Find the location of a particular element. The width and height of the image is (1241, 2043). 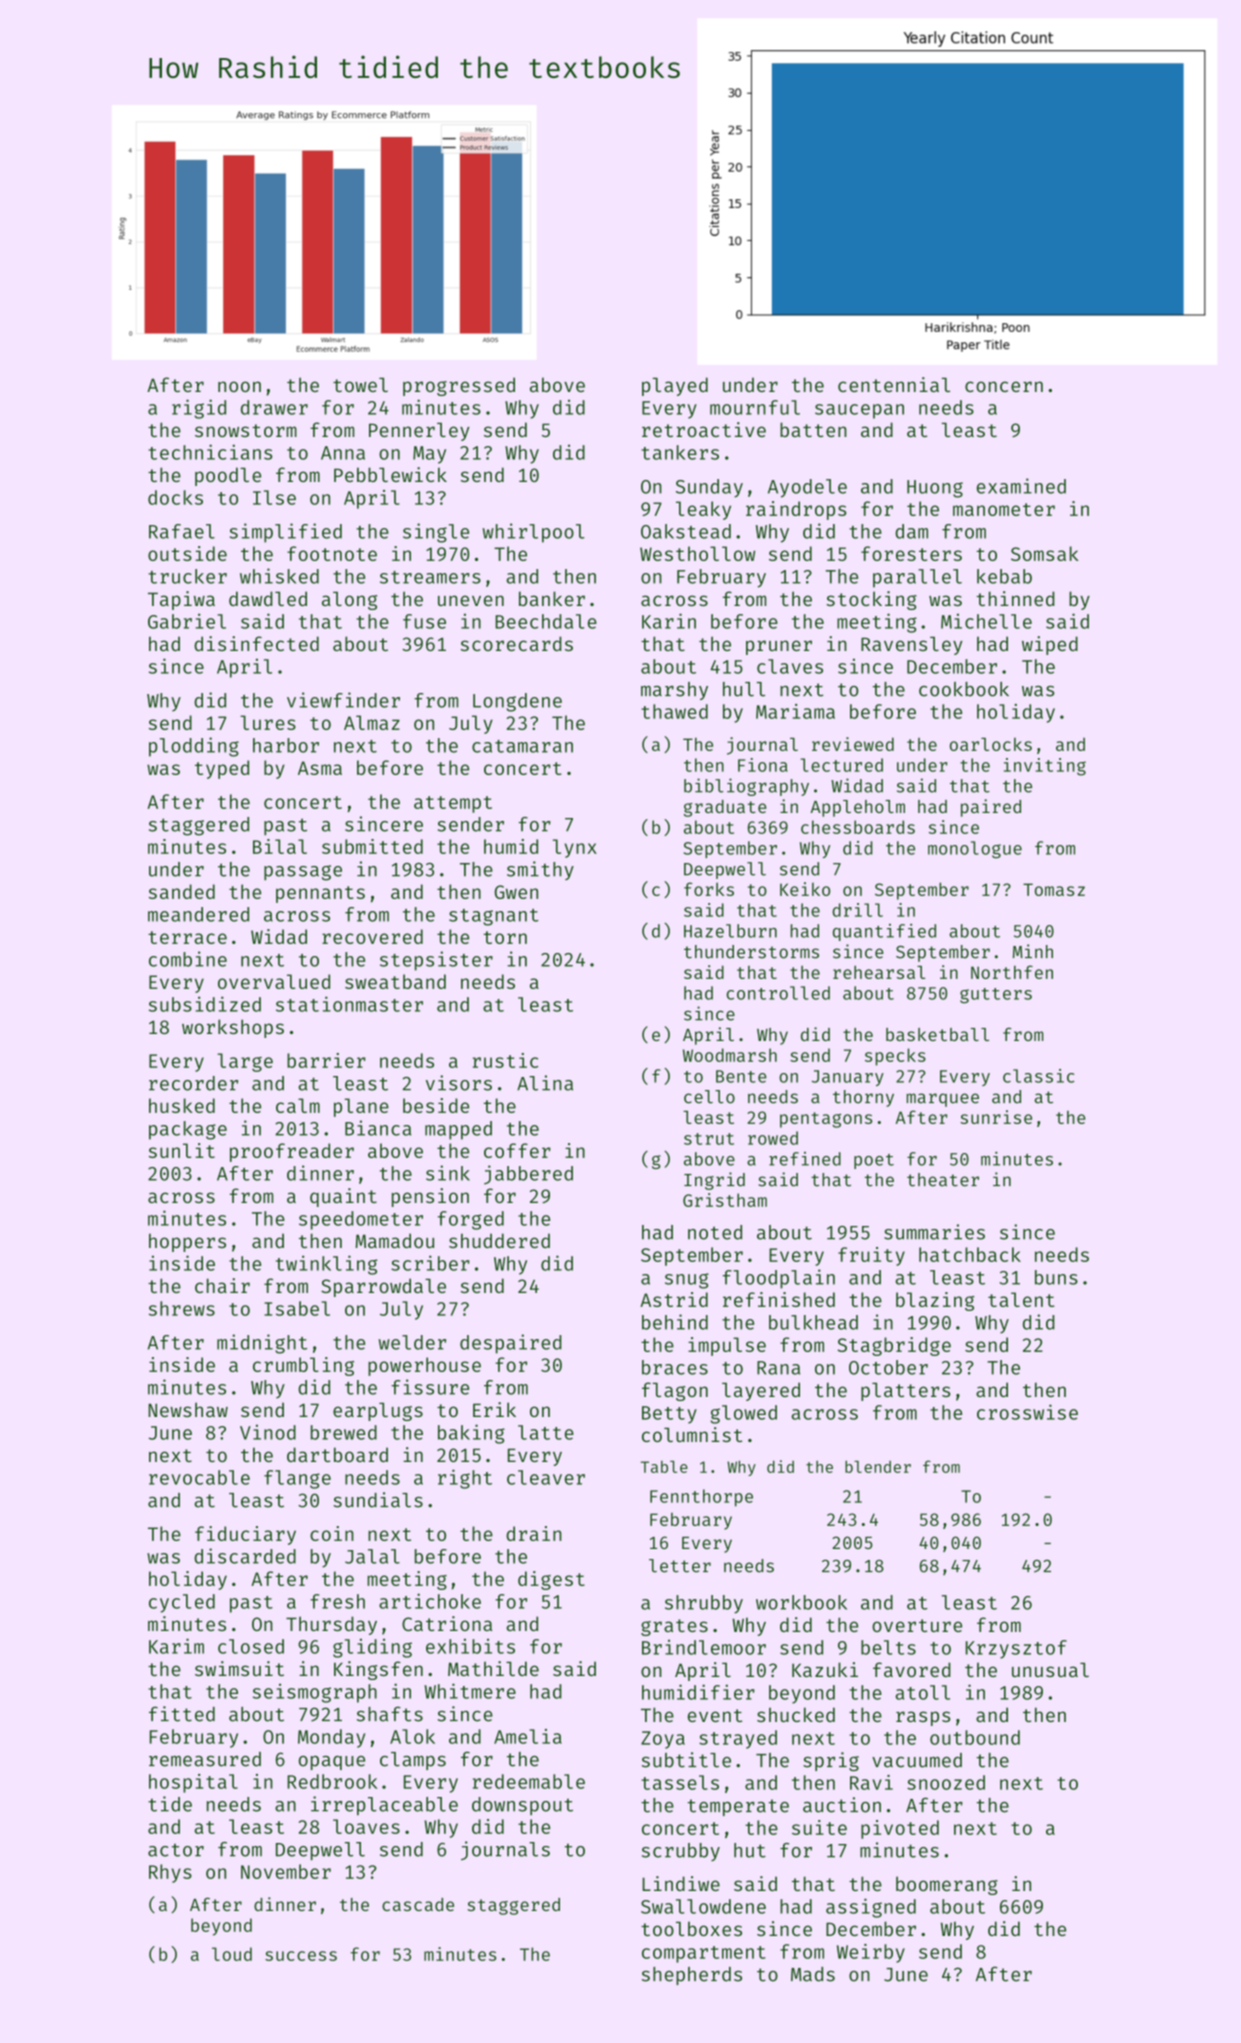

overture is located at coordinates (917, 1625).
